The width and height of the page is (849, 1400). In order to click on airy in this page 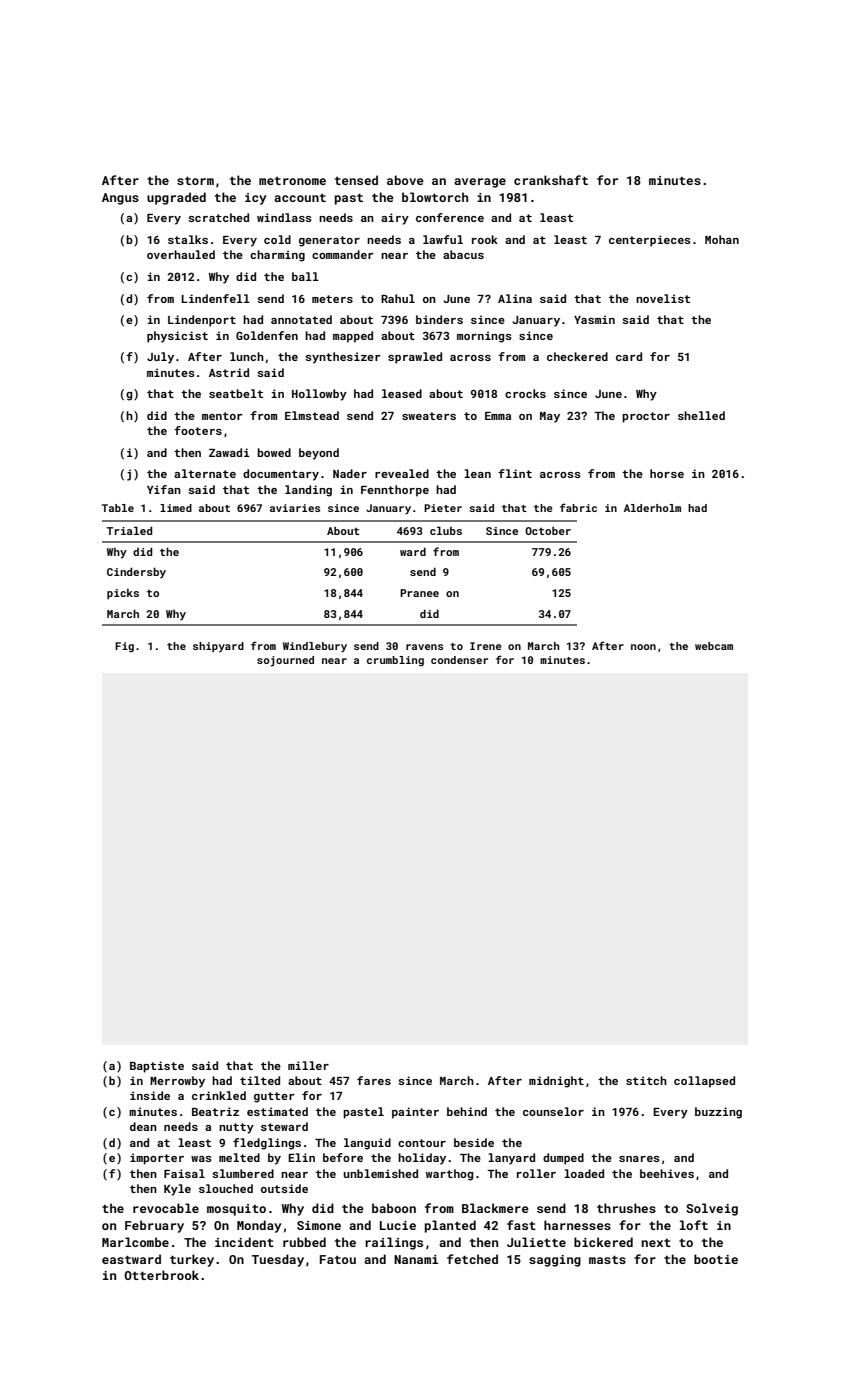, I will do `click(395, 219)`.
